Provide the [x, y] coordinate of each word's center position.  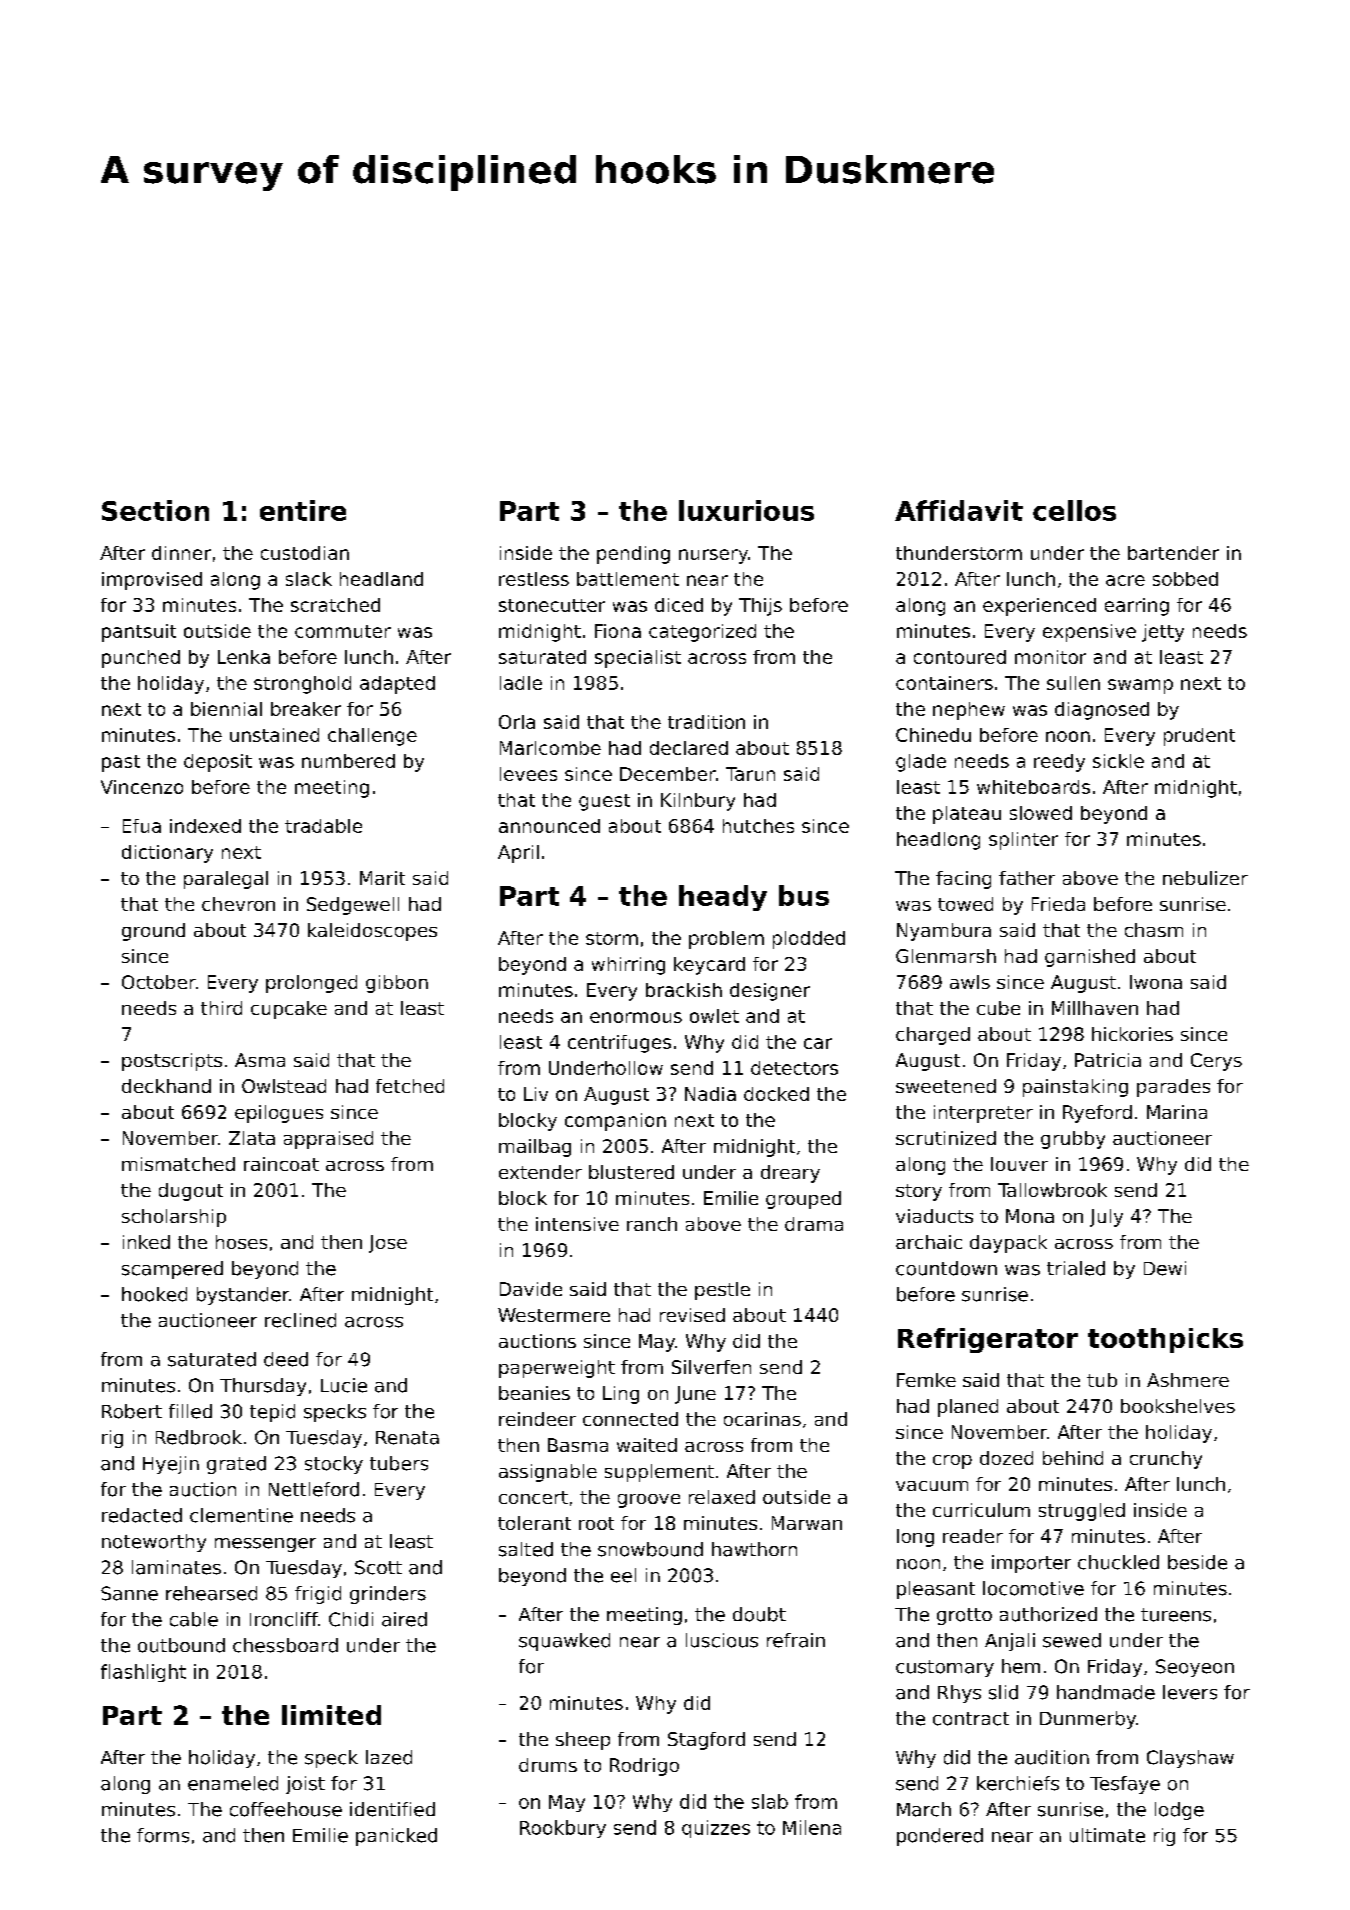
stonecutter [552, 605]
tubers [399, 1463]
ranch [652, 1224]
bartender [1173, 553]
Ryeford [1097, 1114]
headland [381, 579]
